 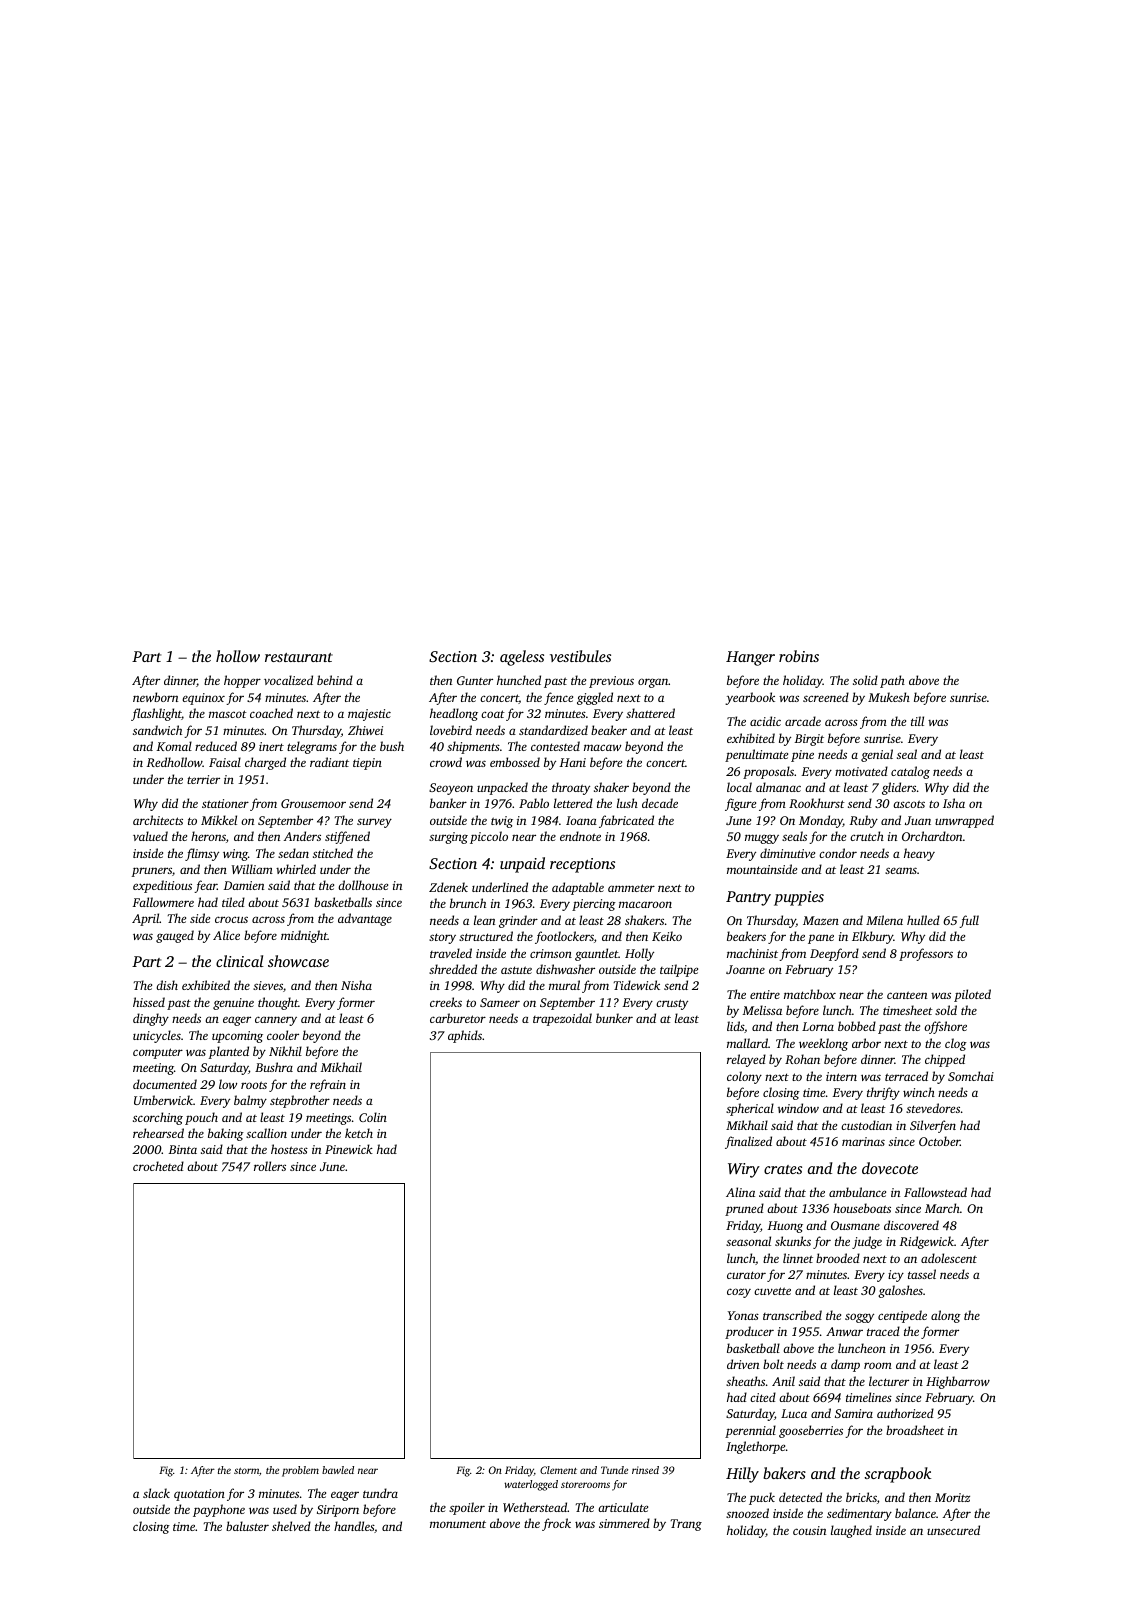 What do you see at coordinates (750, 658) in the page?
I see `Hanger` at bounding box center [750, 658].
